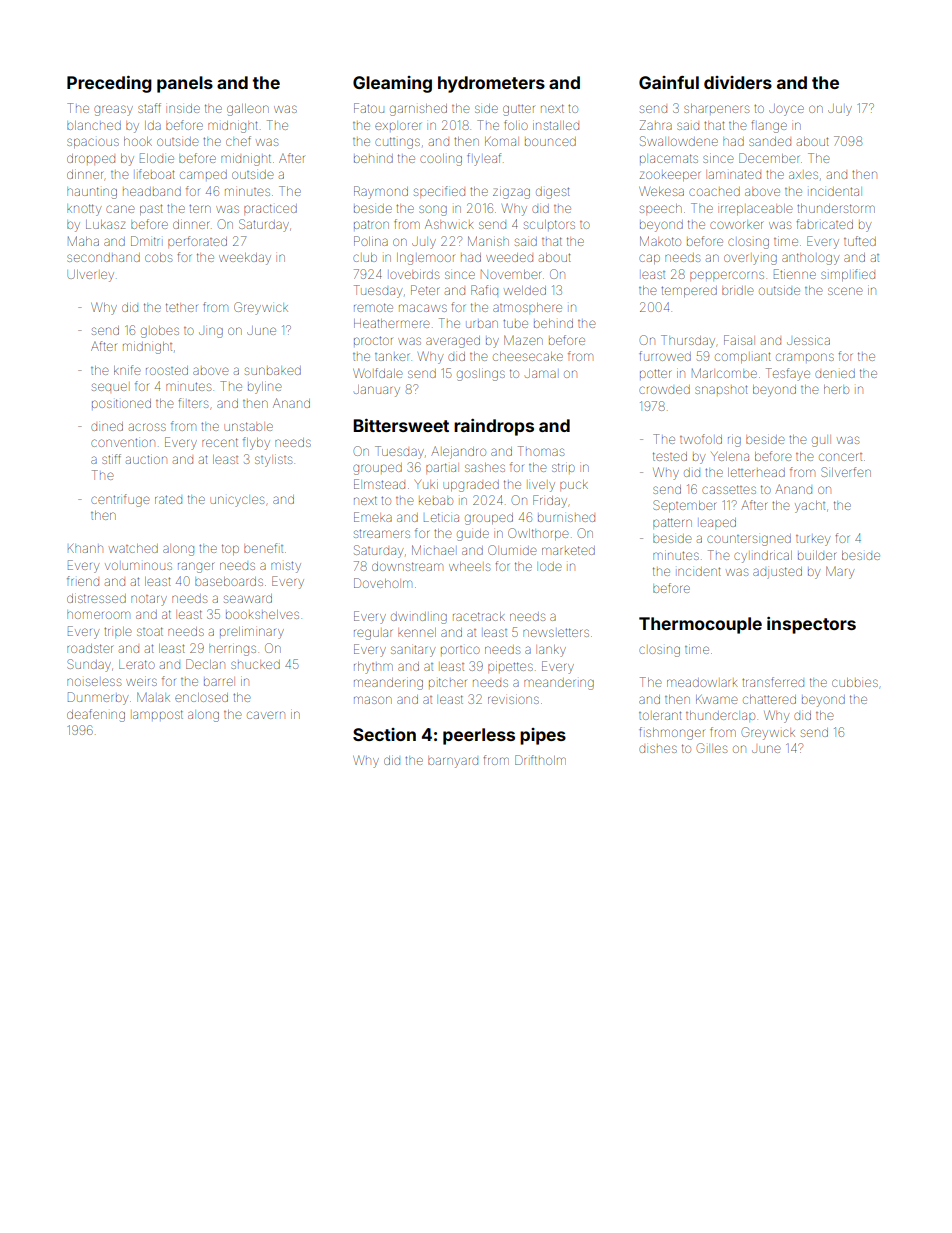 The image size is (952, 1233). I want to click on deafening, so click(96, 715).
